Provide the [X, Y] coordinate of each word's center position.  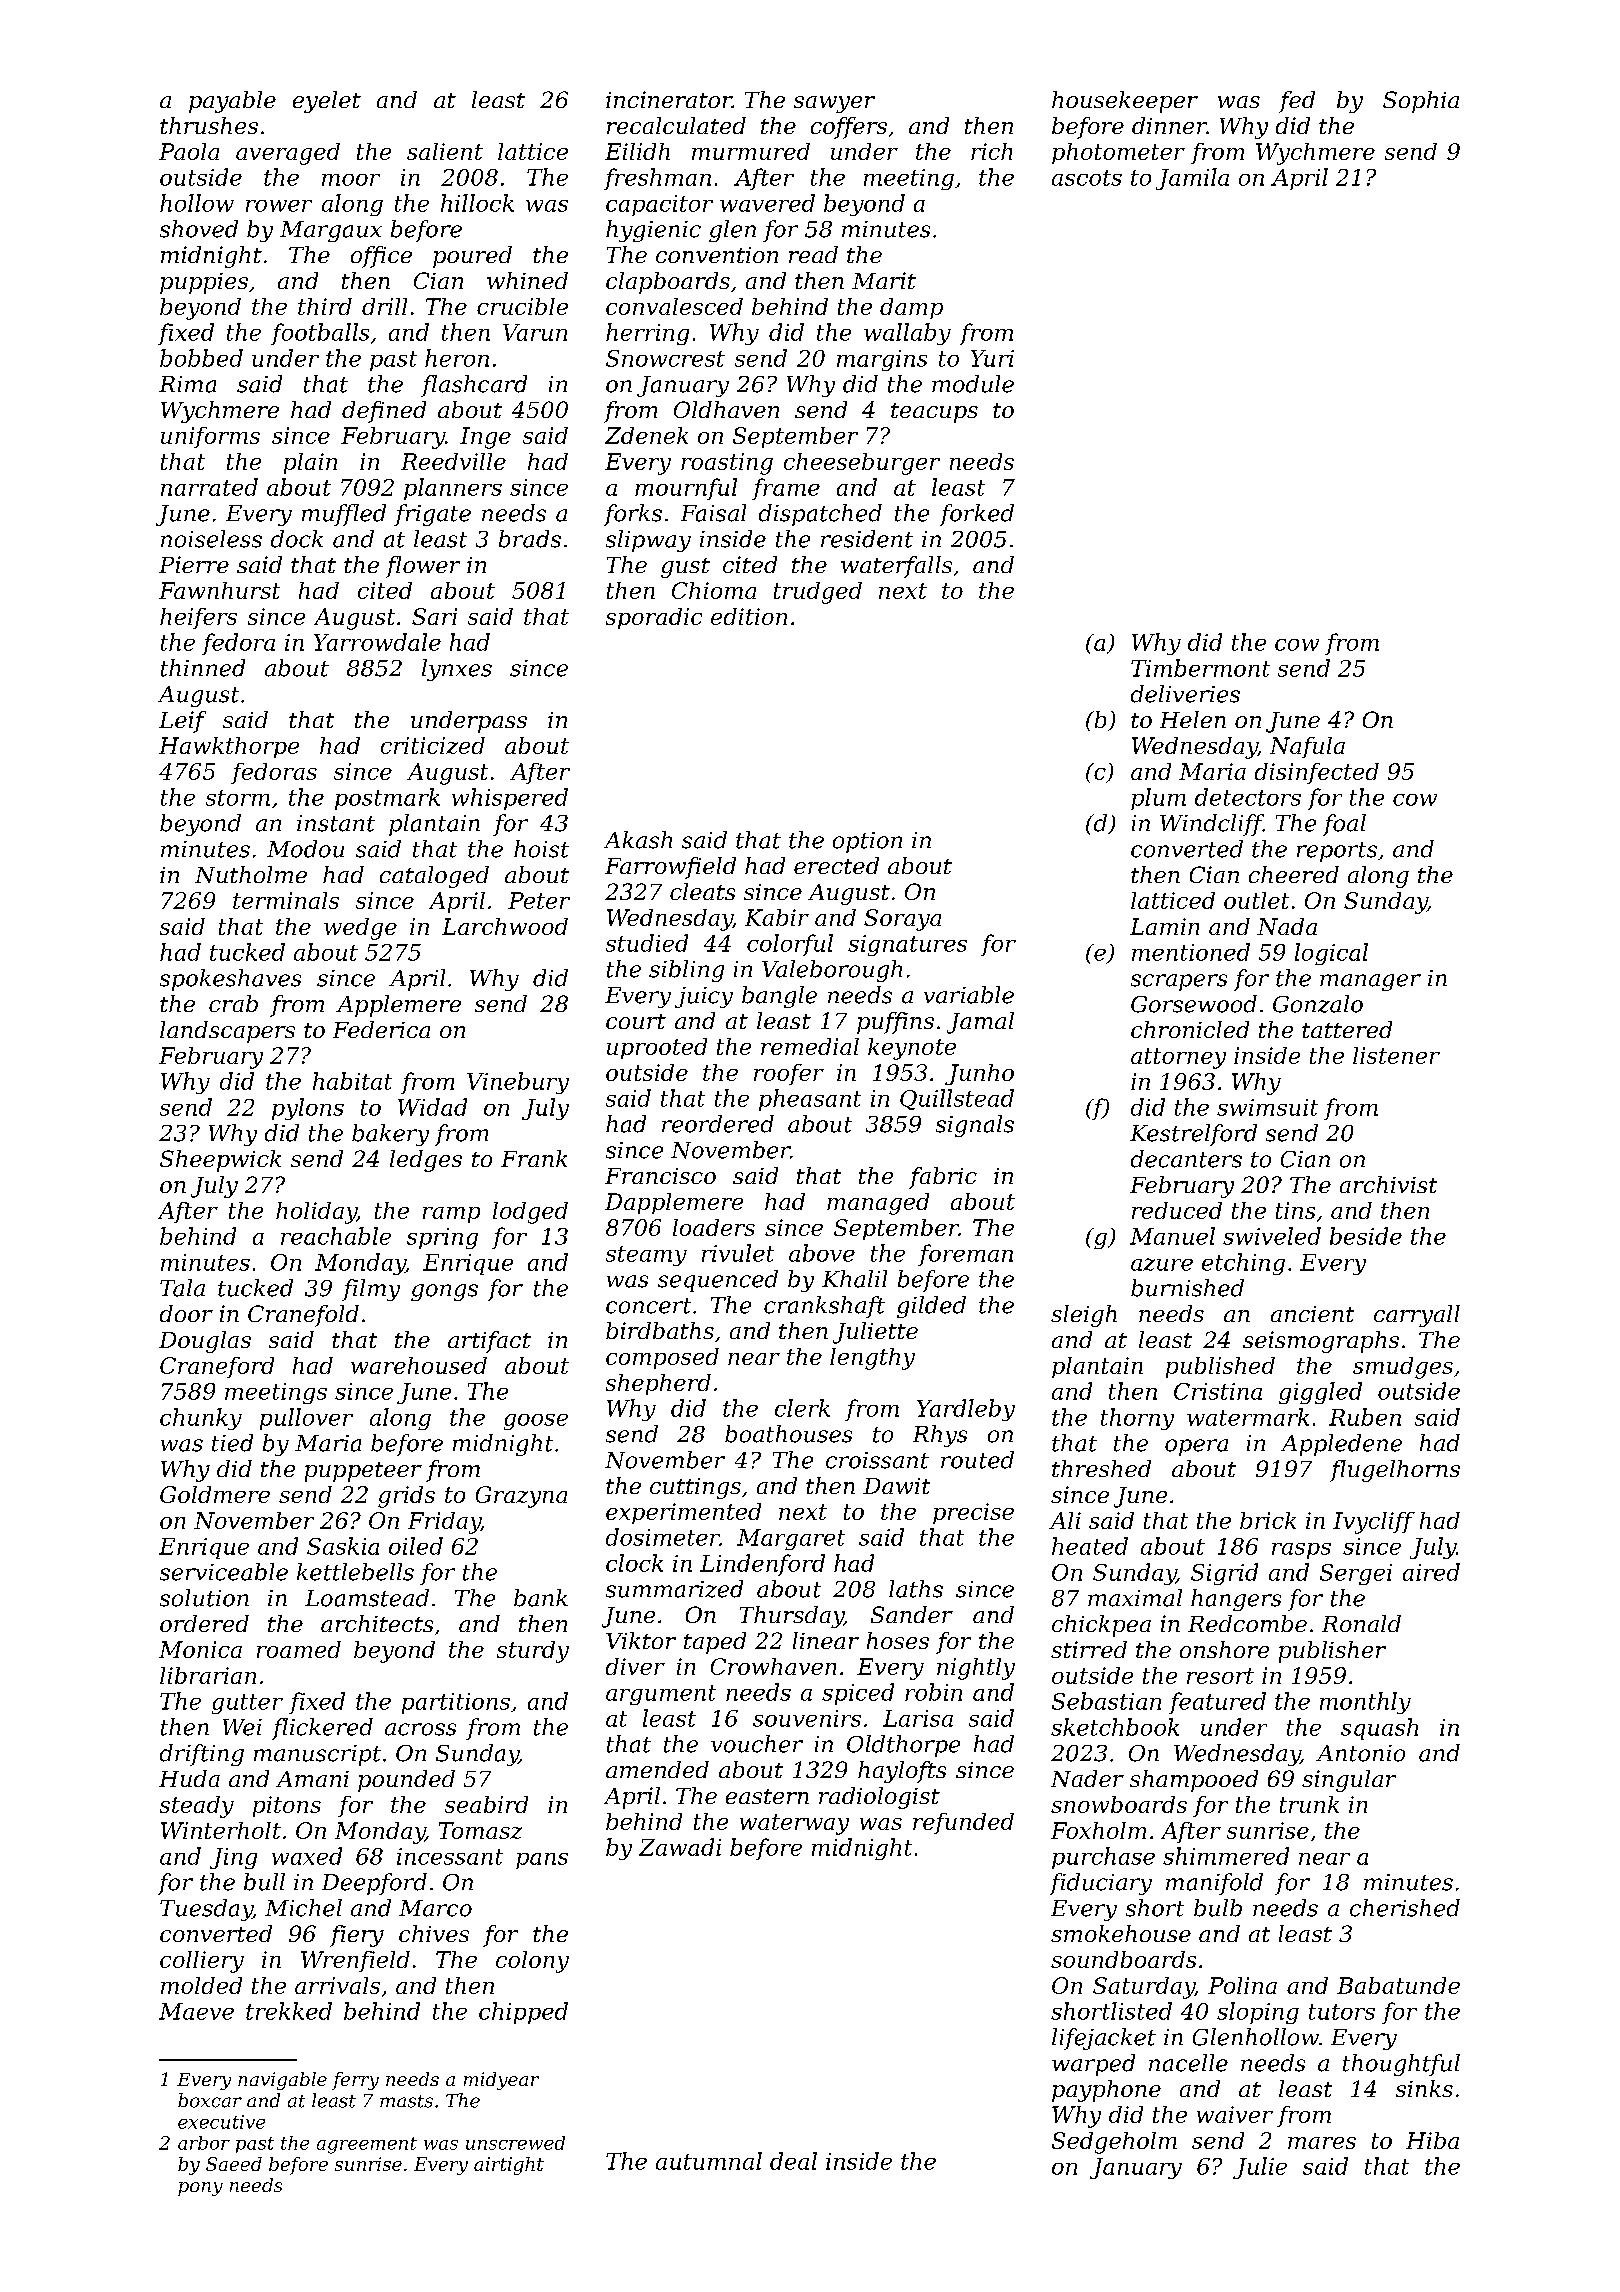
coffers [849, 128]
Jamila [1192, 179]
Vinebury [518, 1083]
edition [749, 616]
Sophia [1421, 102]
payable [232, 102]
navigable [282, 2081]
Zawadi [680, 1847]
